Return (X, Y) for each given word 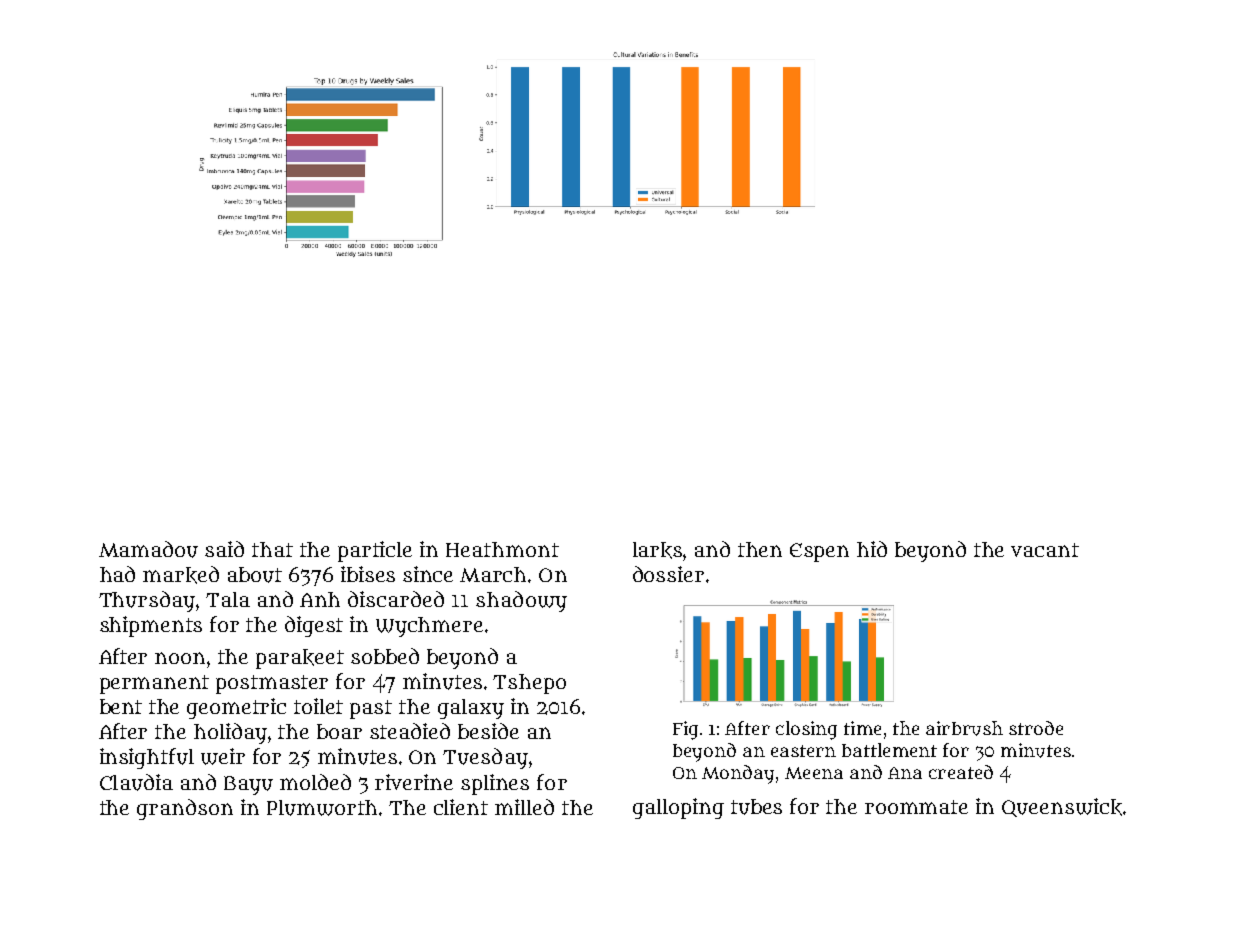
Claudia (136, 782)
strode (1036, 728)
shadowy (521, 601)
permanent (154, 684)
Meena (814, 773)
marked (181, 575)
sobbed (385, 656)
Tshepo (529, 684)
